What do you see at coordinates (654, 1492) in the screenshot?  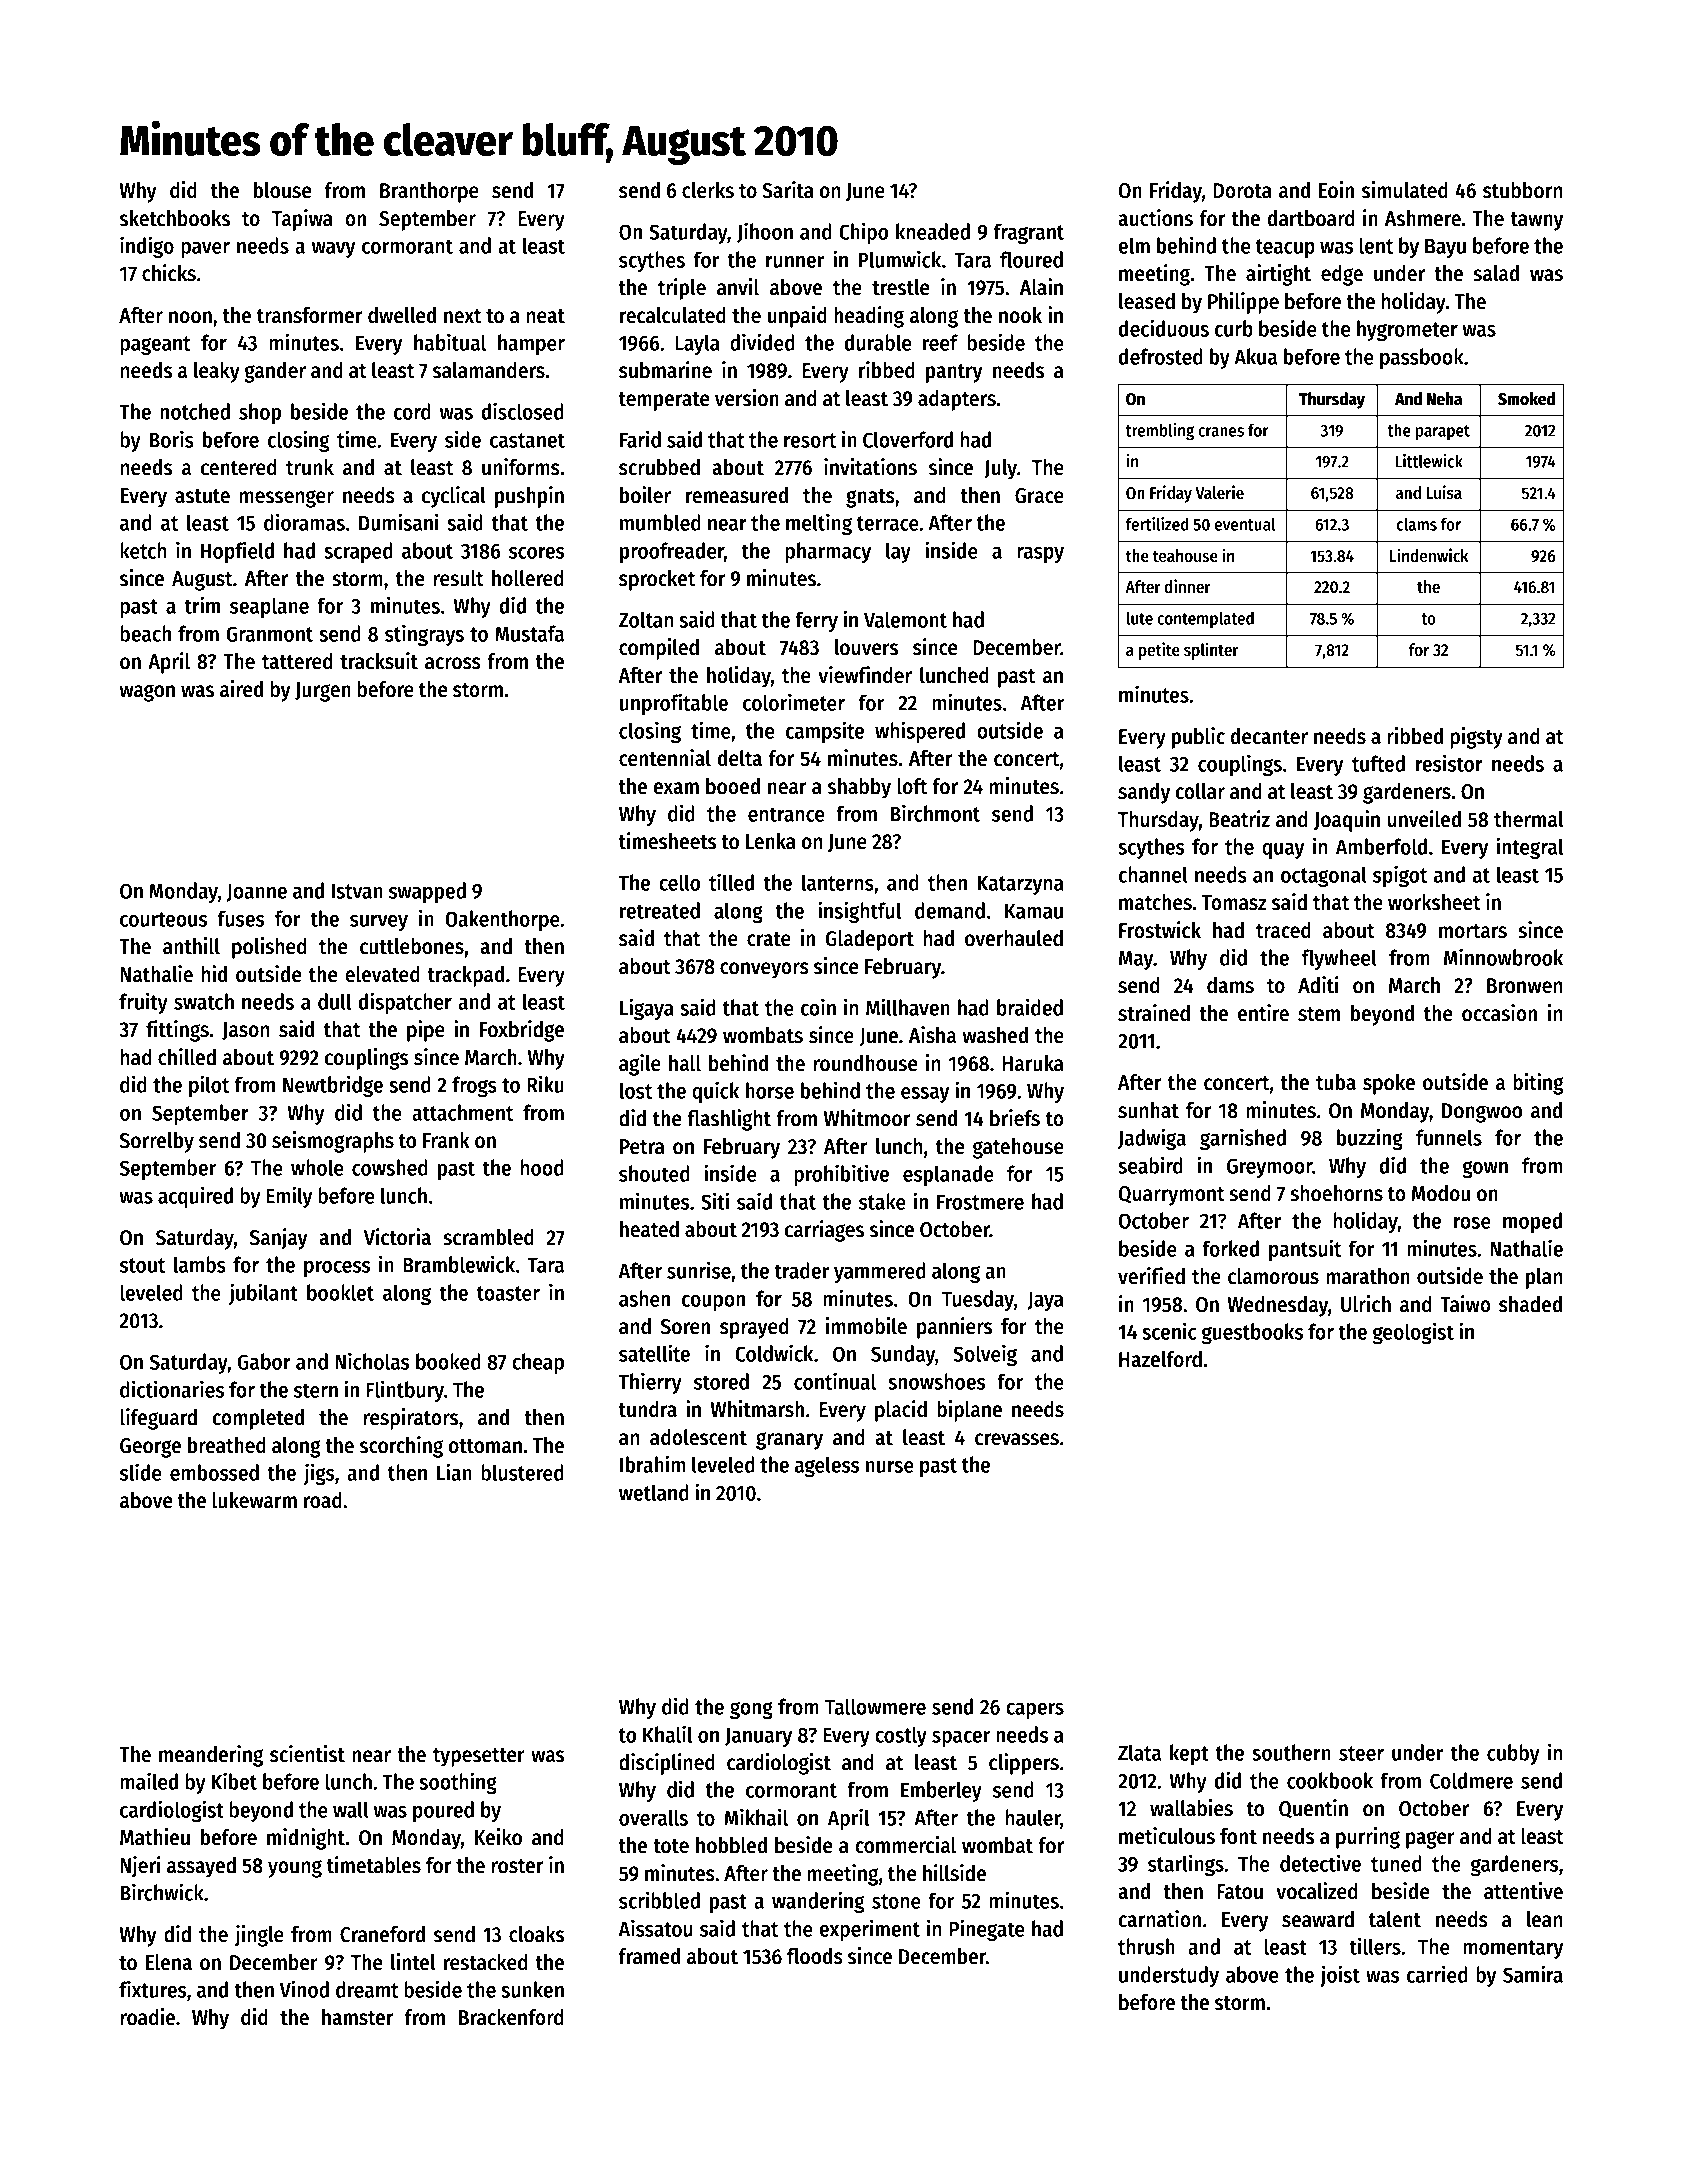 I see `wetland` at bounding box center [654, 1492].
